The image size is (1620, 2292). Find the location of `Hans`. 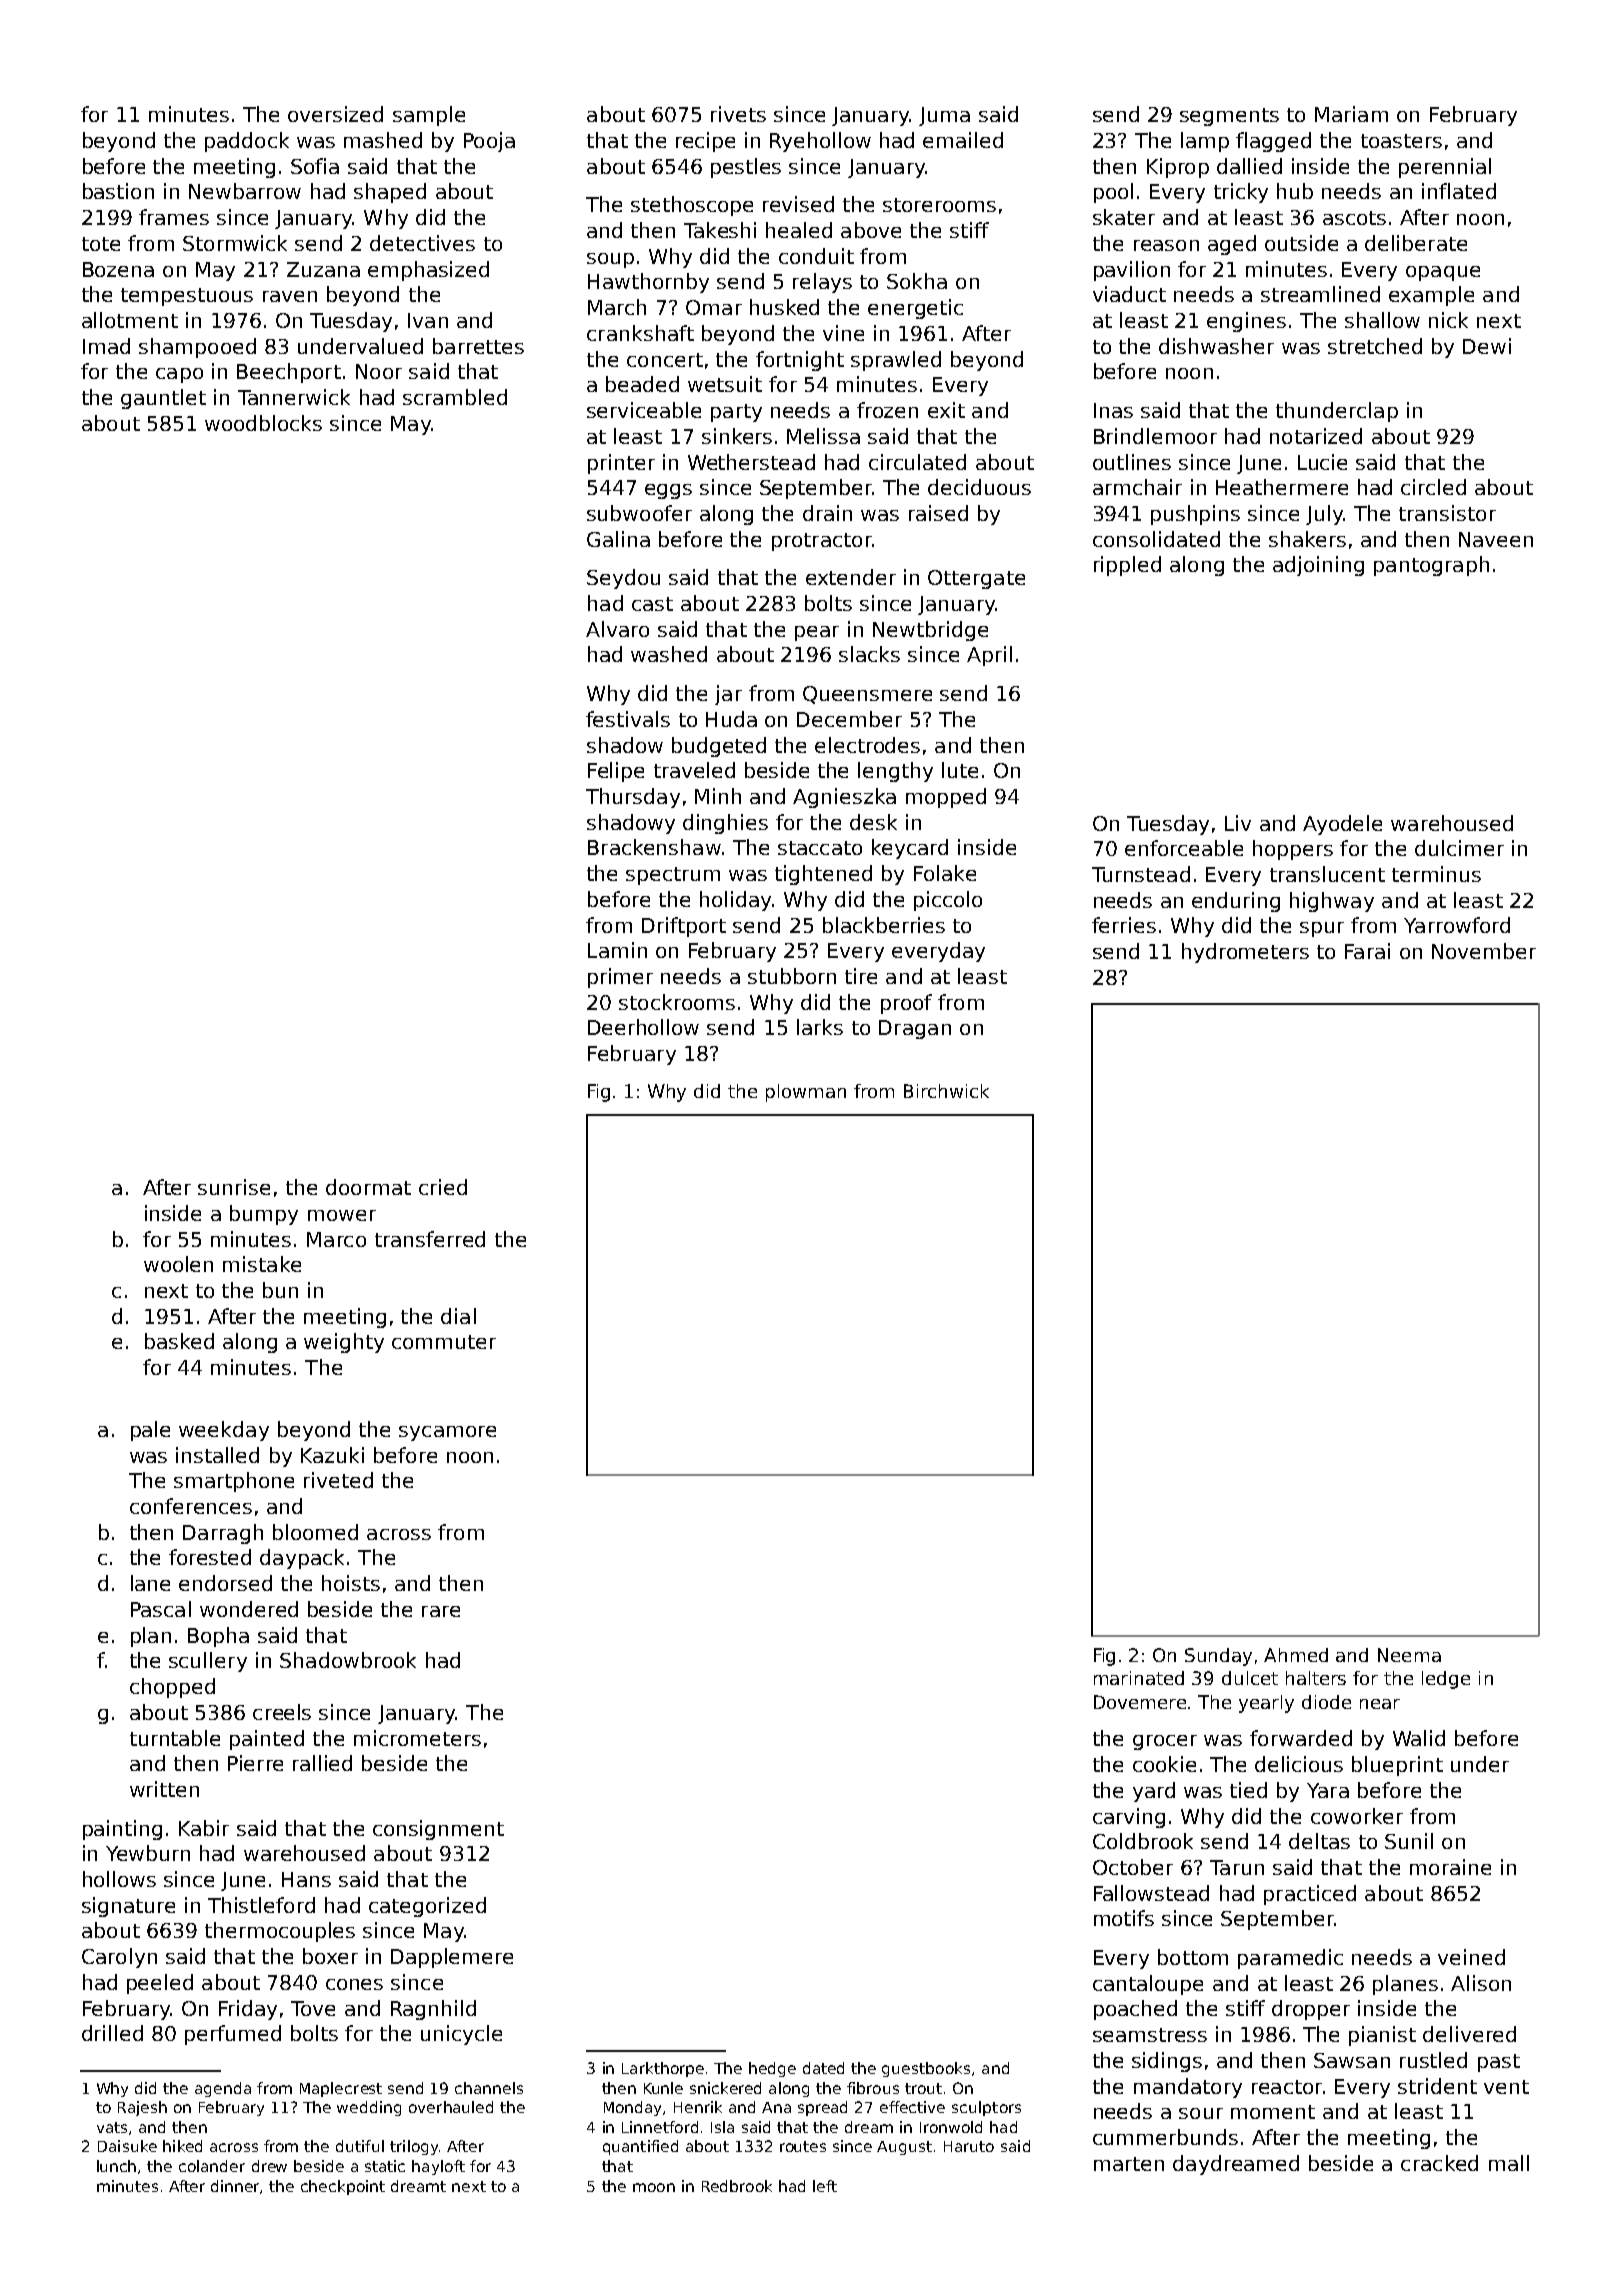

Hans is located at coordinates (306, 1879).
